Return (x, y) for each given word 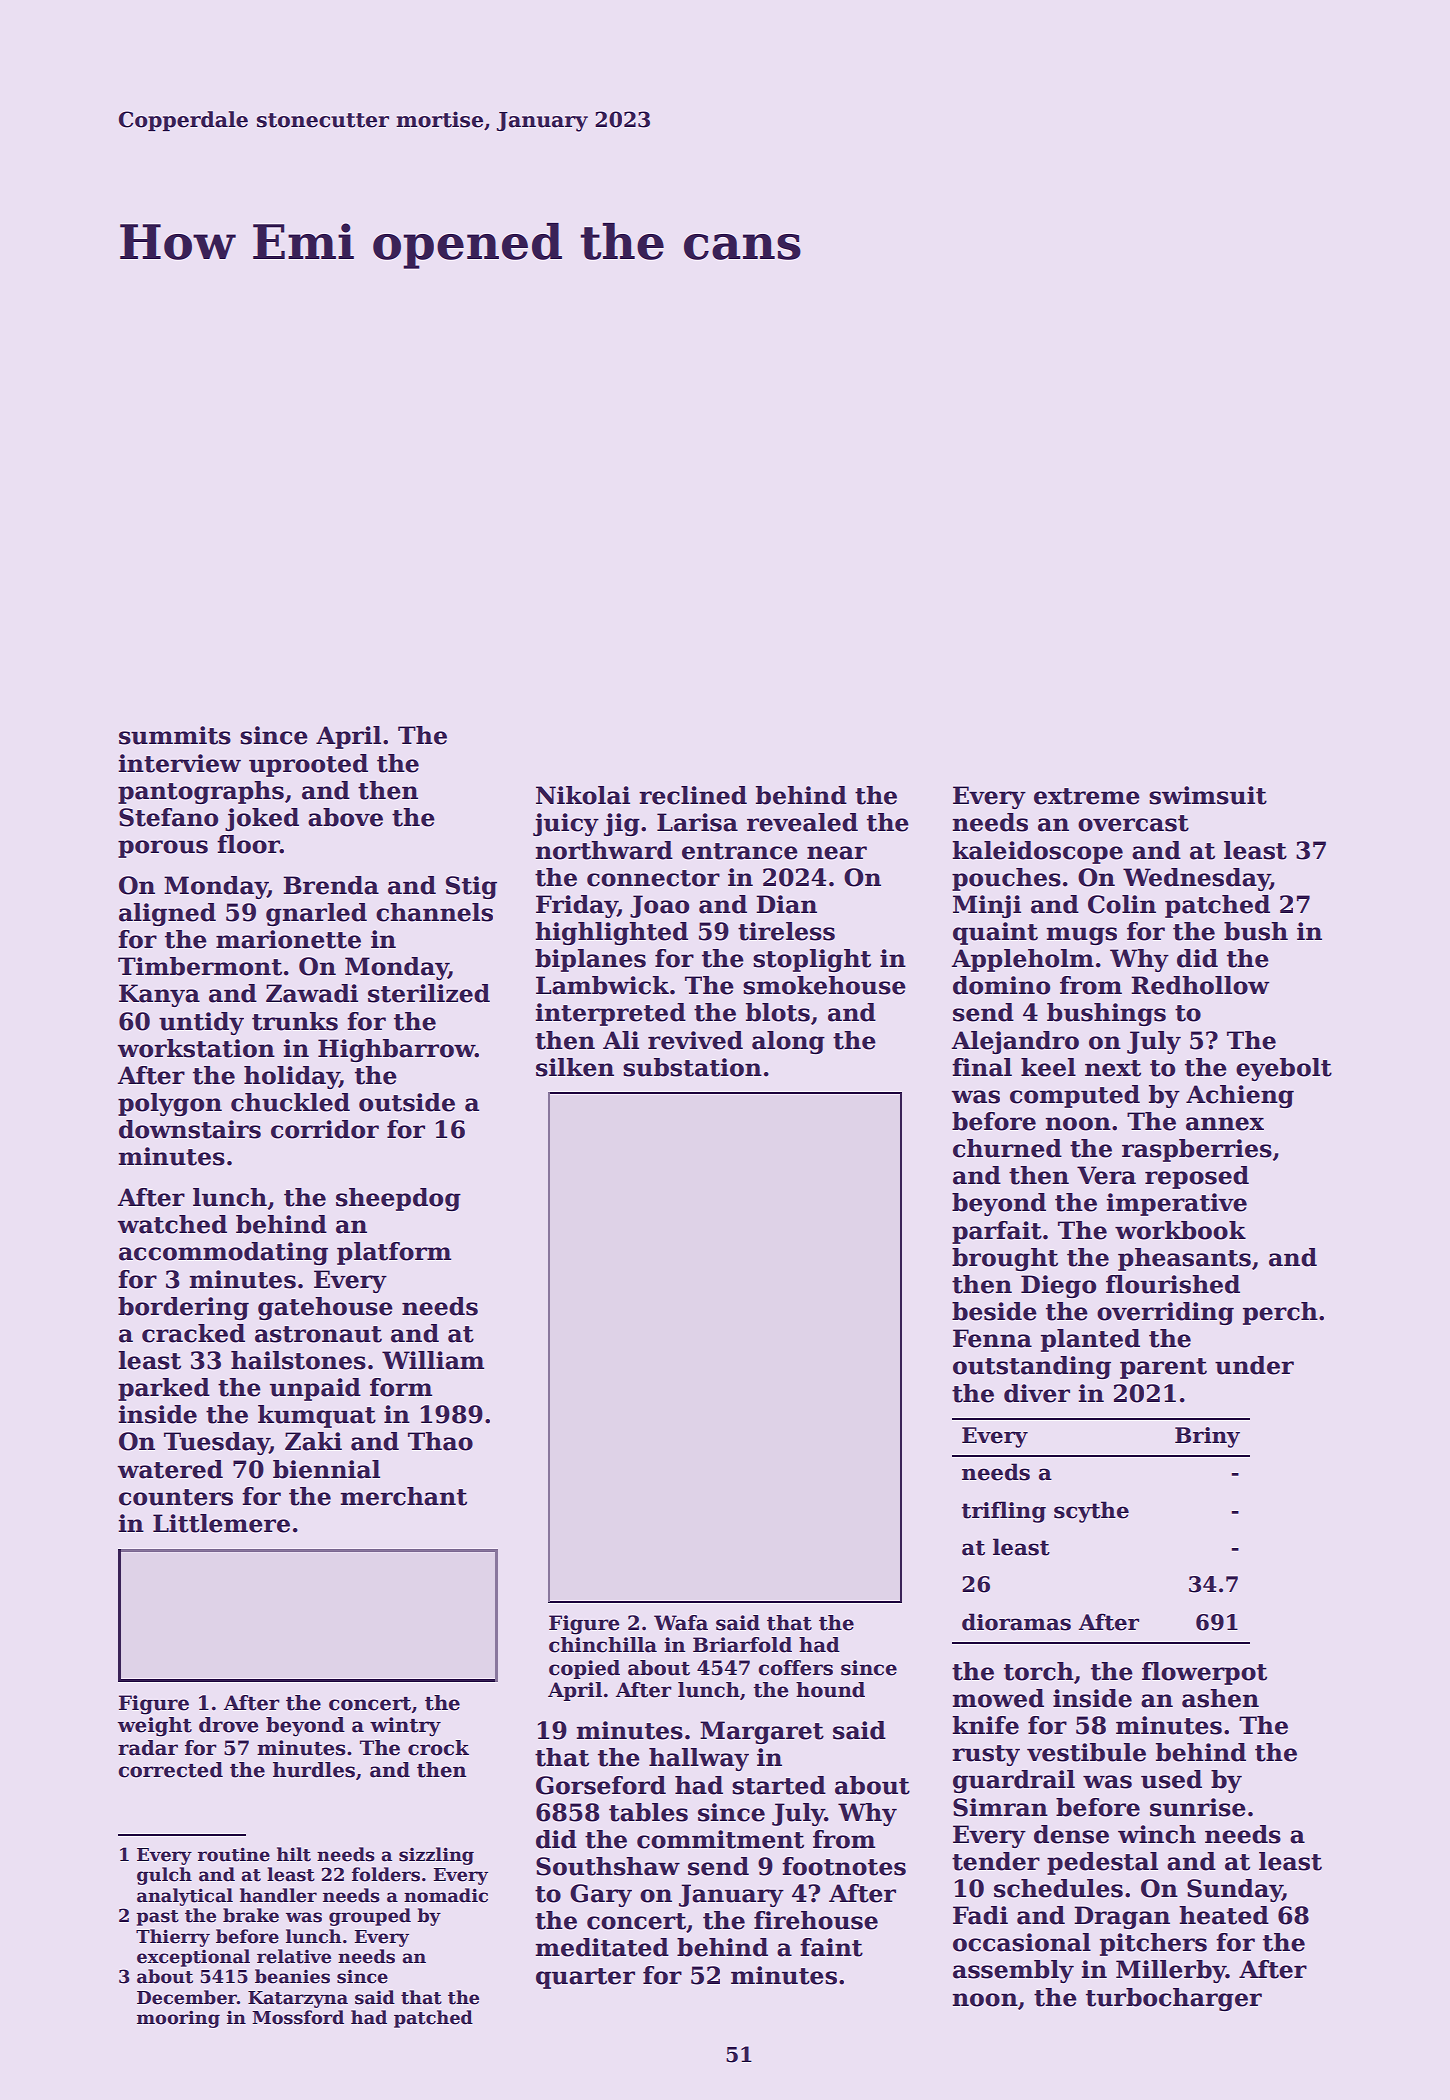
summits (175, 735)
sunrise (1198, 1807)
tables (648, 1812)
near (837, 853)
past (157, 1918)
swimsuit (1208, 795)
